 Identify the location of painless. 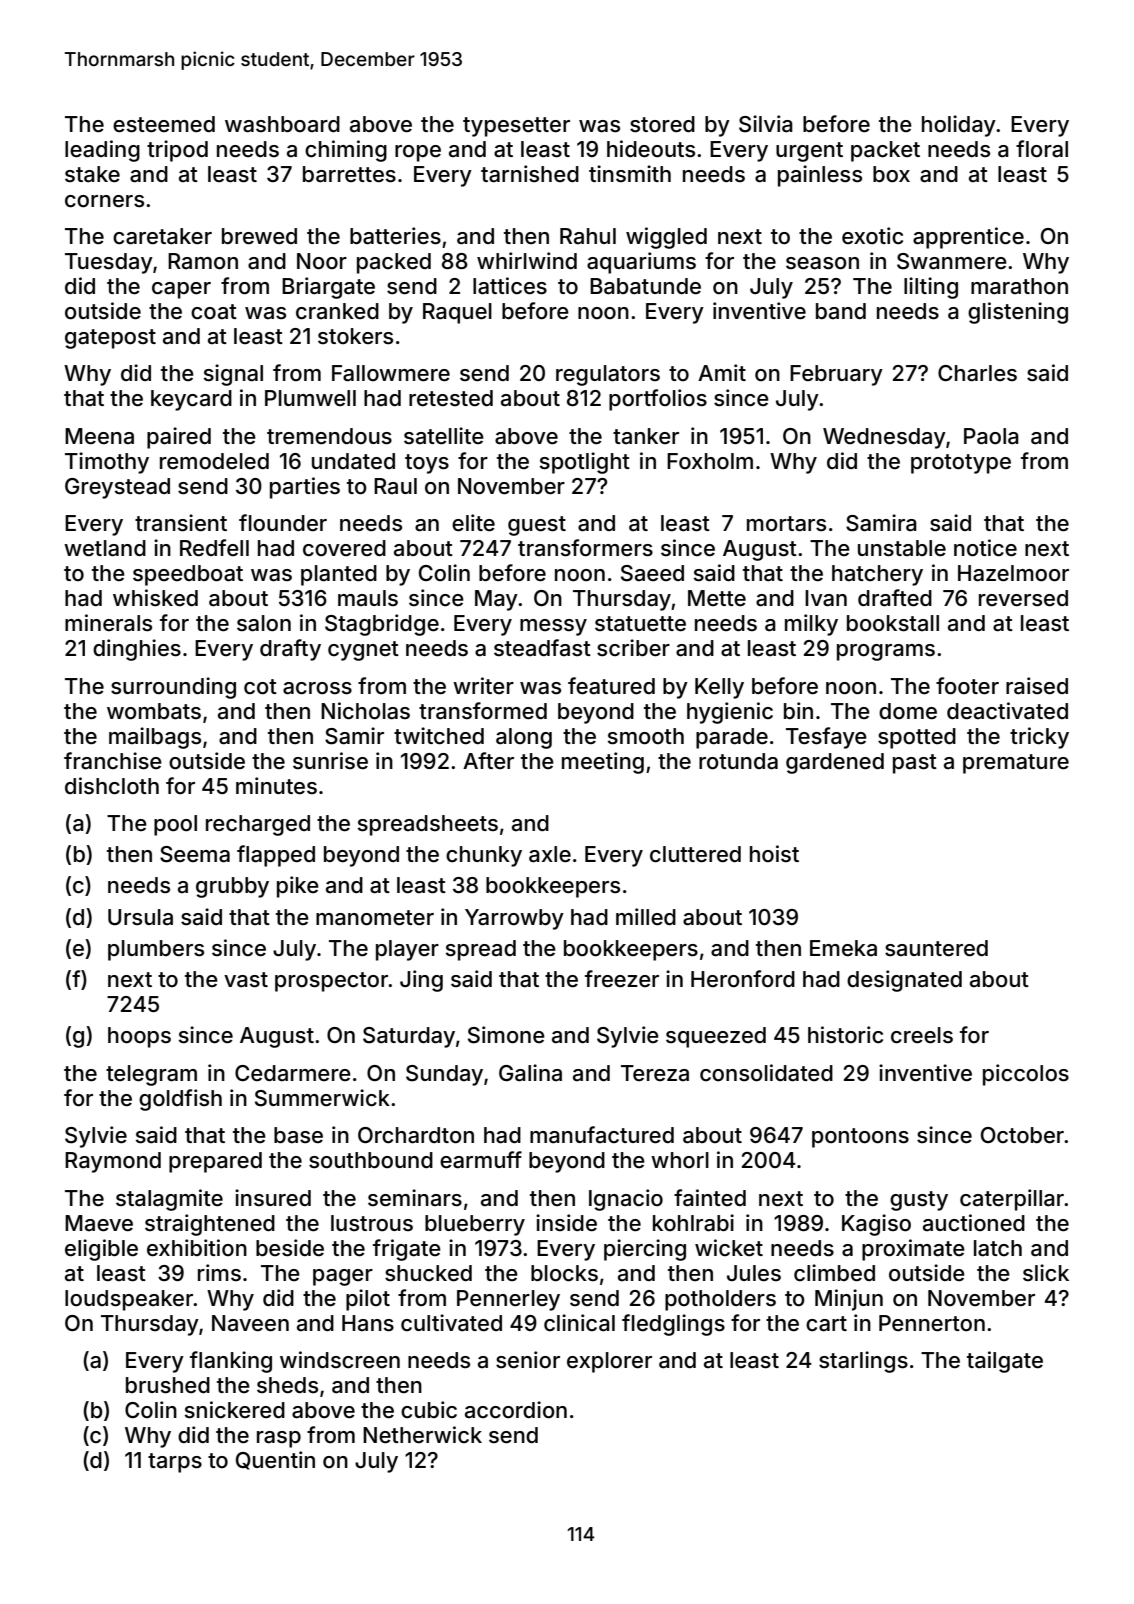
(820, 176).
